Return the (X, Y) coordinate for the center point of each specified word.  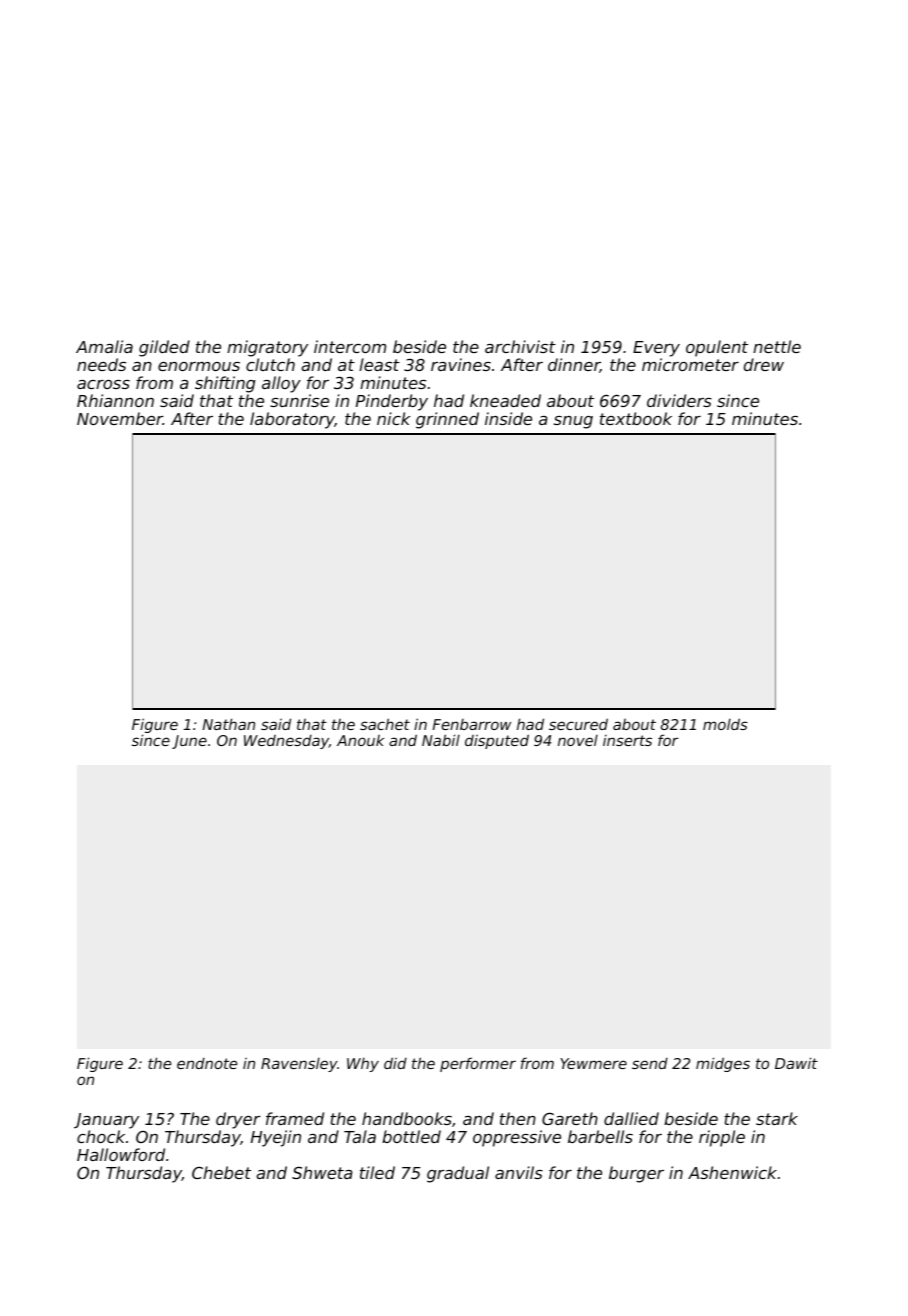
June (189, 742)
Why (363, 1065)
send (650, 1063)
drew (764, 364)
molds (725, 724)
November (120, 418)
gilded (164, 348)
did (395, 1063)
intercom (350, 346)
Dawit (796, 1063)
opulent (717, 348)
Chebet (221, 1172)
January (106, 1121)
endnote (207, 1063)
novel (578, 740)
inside (508, 418)
